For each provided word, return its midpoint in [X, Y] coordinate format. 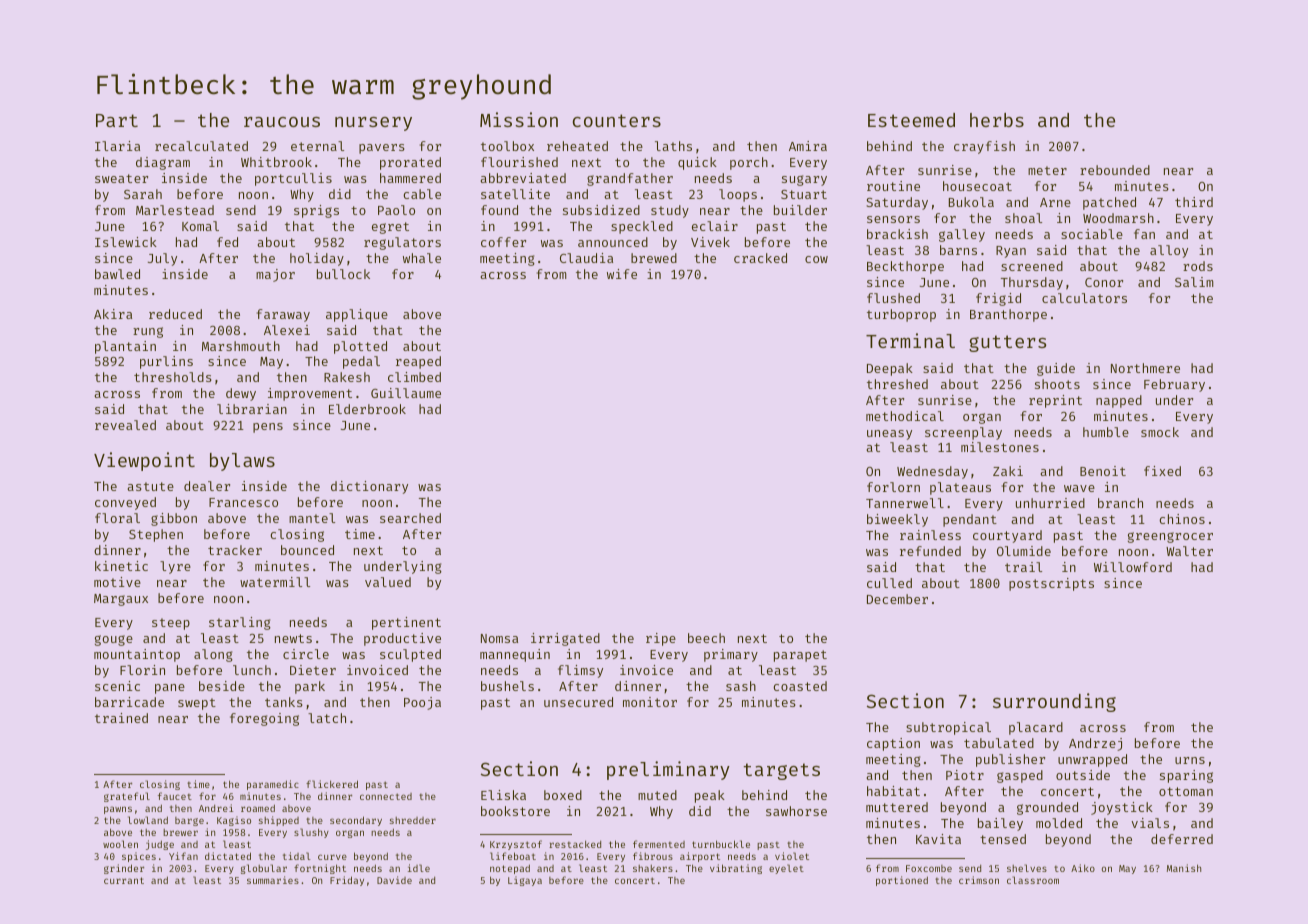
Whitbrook [276, 162]
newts [293, 638]
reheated [577, 146]
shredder [413, 820]
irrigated [565, 639]
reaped [418, 362]
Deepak [890, 369]
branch [1120, 503]
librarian [252, 409]
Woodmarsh [1118, 218]
